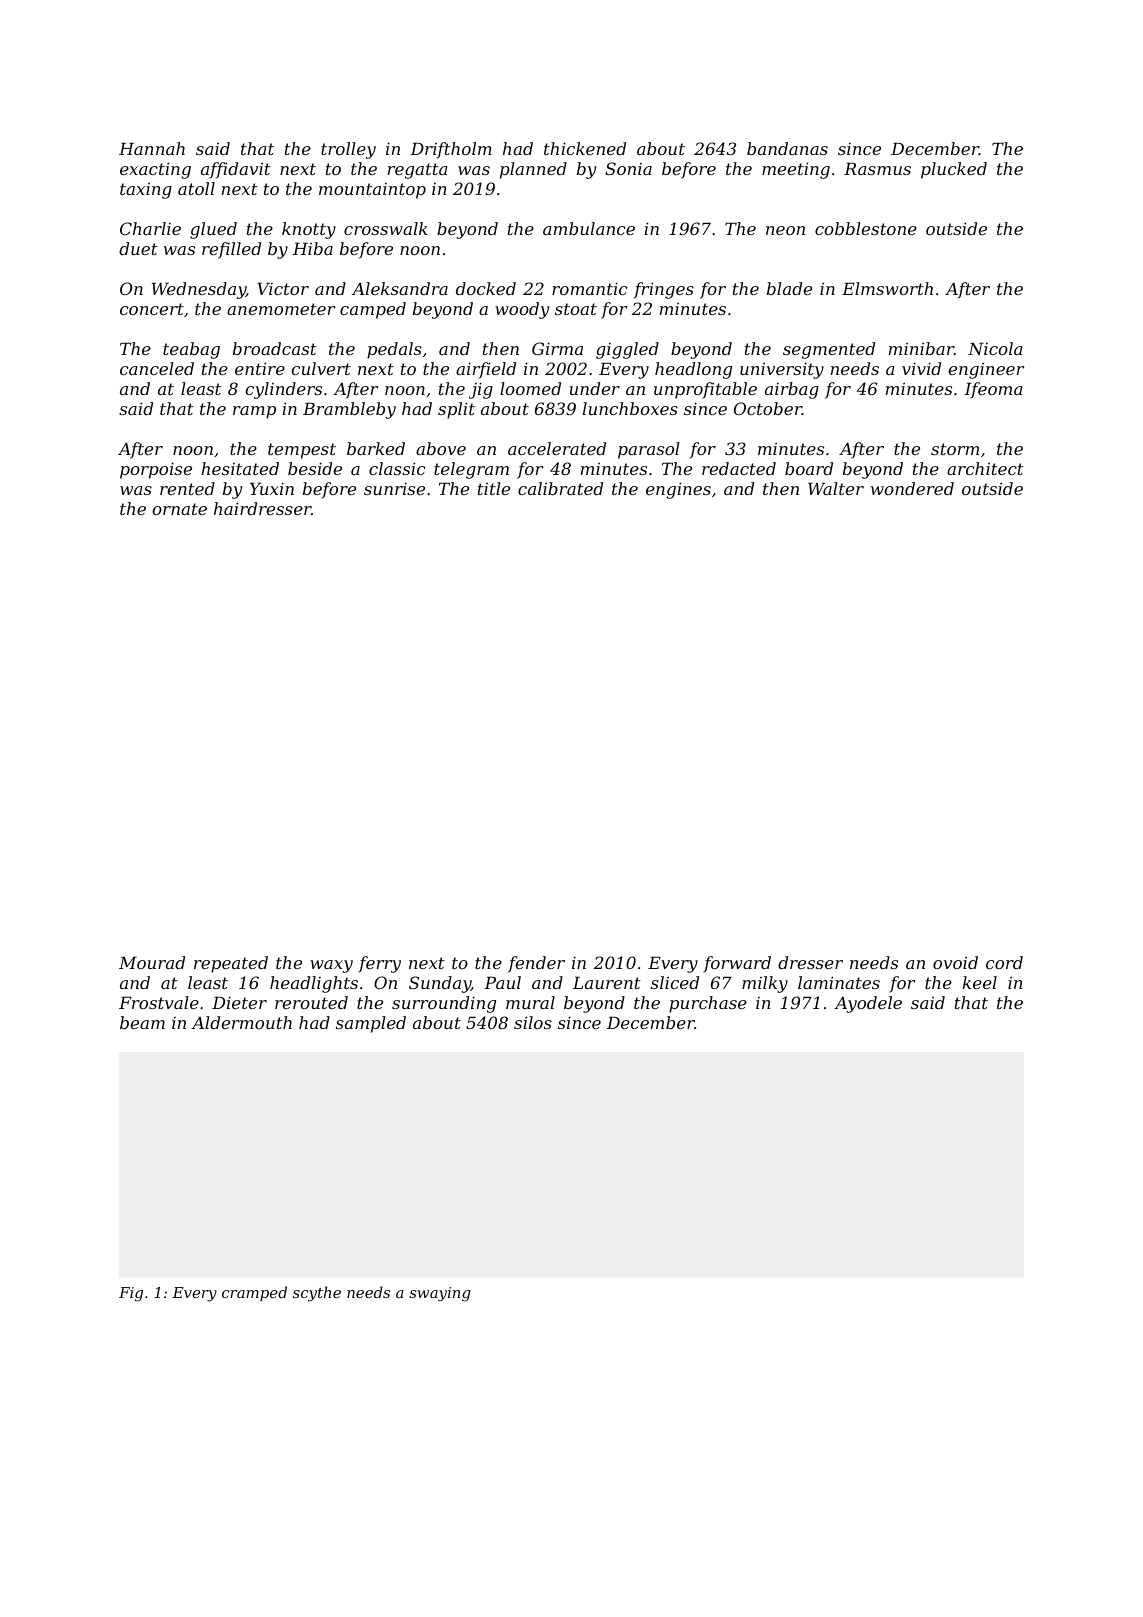 This page has width=1143, height=1617. What do you see at coordinates (955, 449) in the page?
I see `storm` at bounding box center [955, 449].
